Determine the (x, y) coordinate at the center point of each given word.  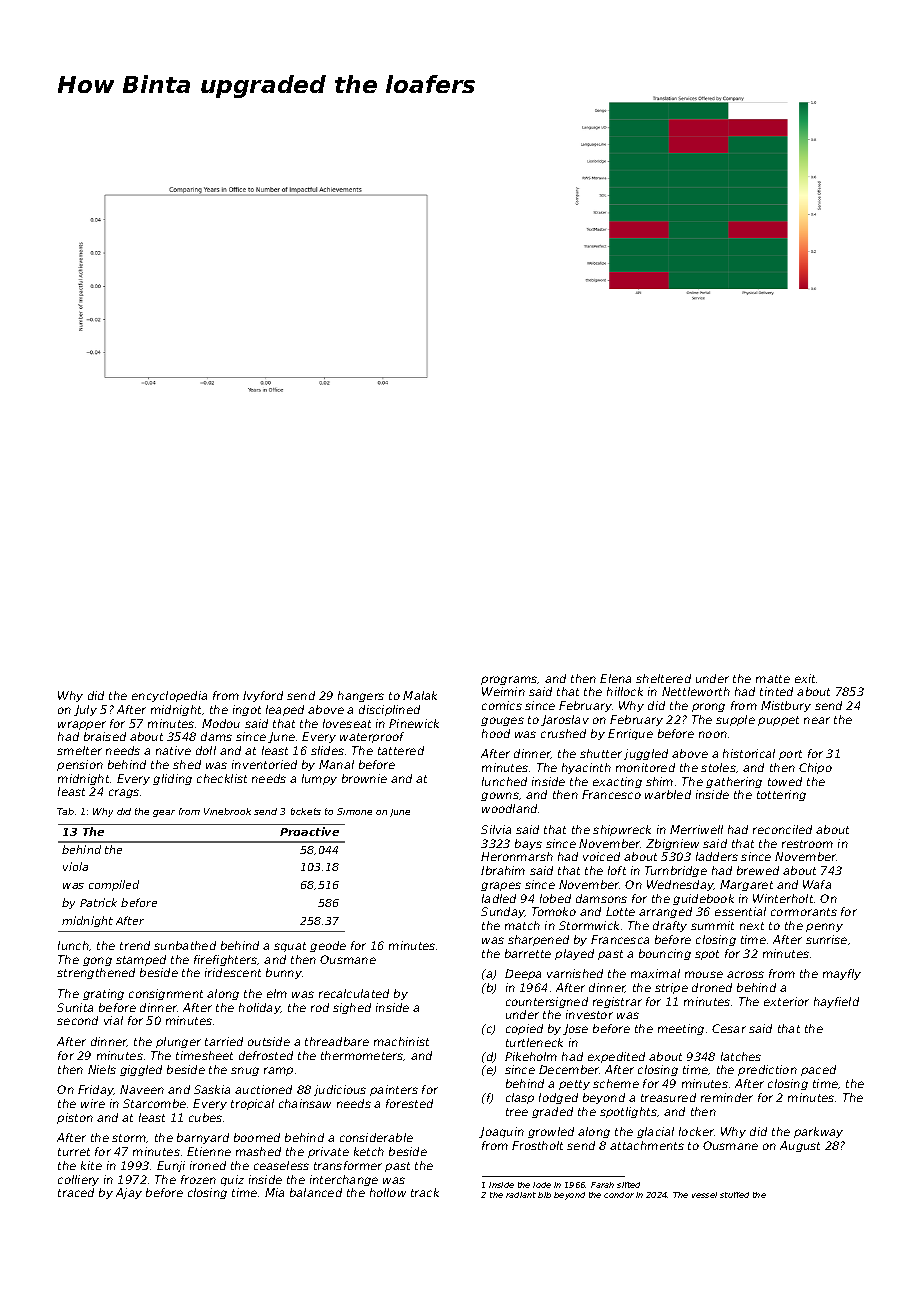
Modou (221, 723)
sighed (352, 1008)
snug (245, 1071)
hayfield (836, 1002)
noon (713, 734)
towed (785, 781)
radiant (521, 1195)
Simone (354, 811)
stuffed (734, 1195)
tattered (401, 750)
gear (164, 813)
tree (517, 1112)
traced (76, 1192)
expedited (616, 1057)
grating (103, 994)
